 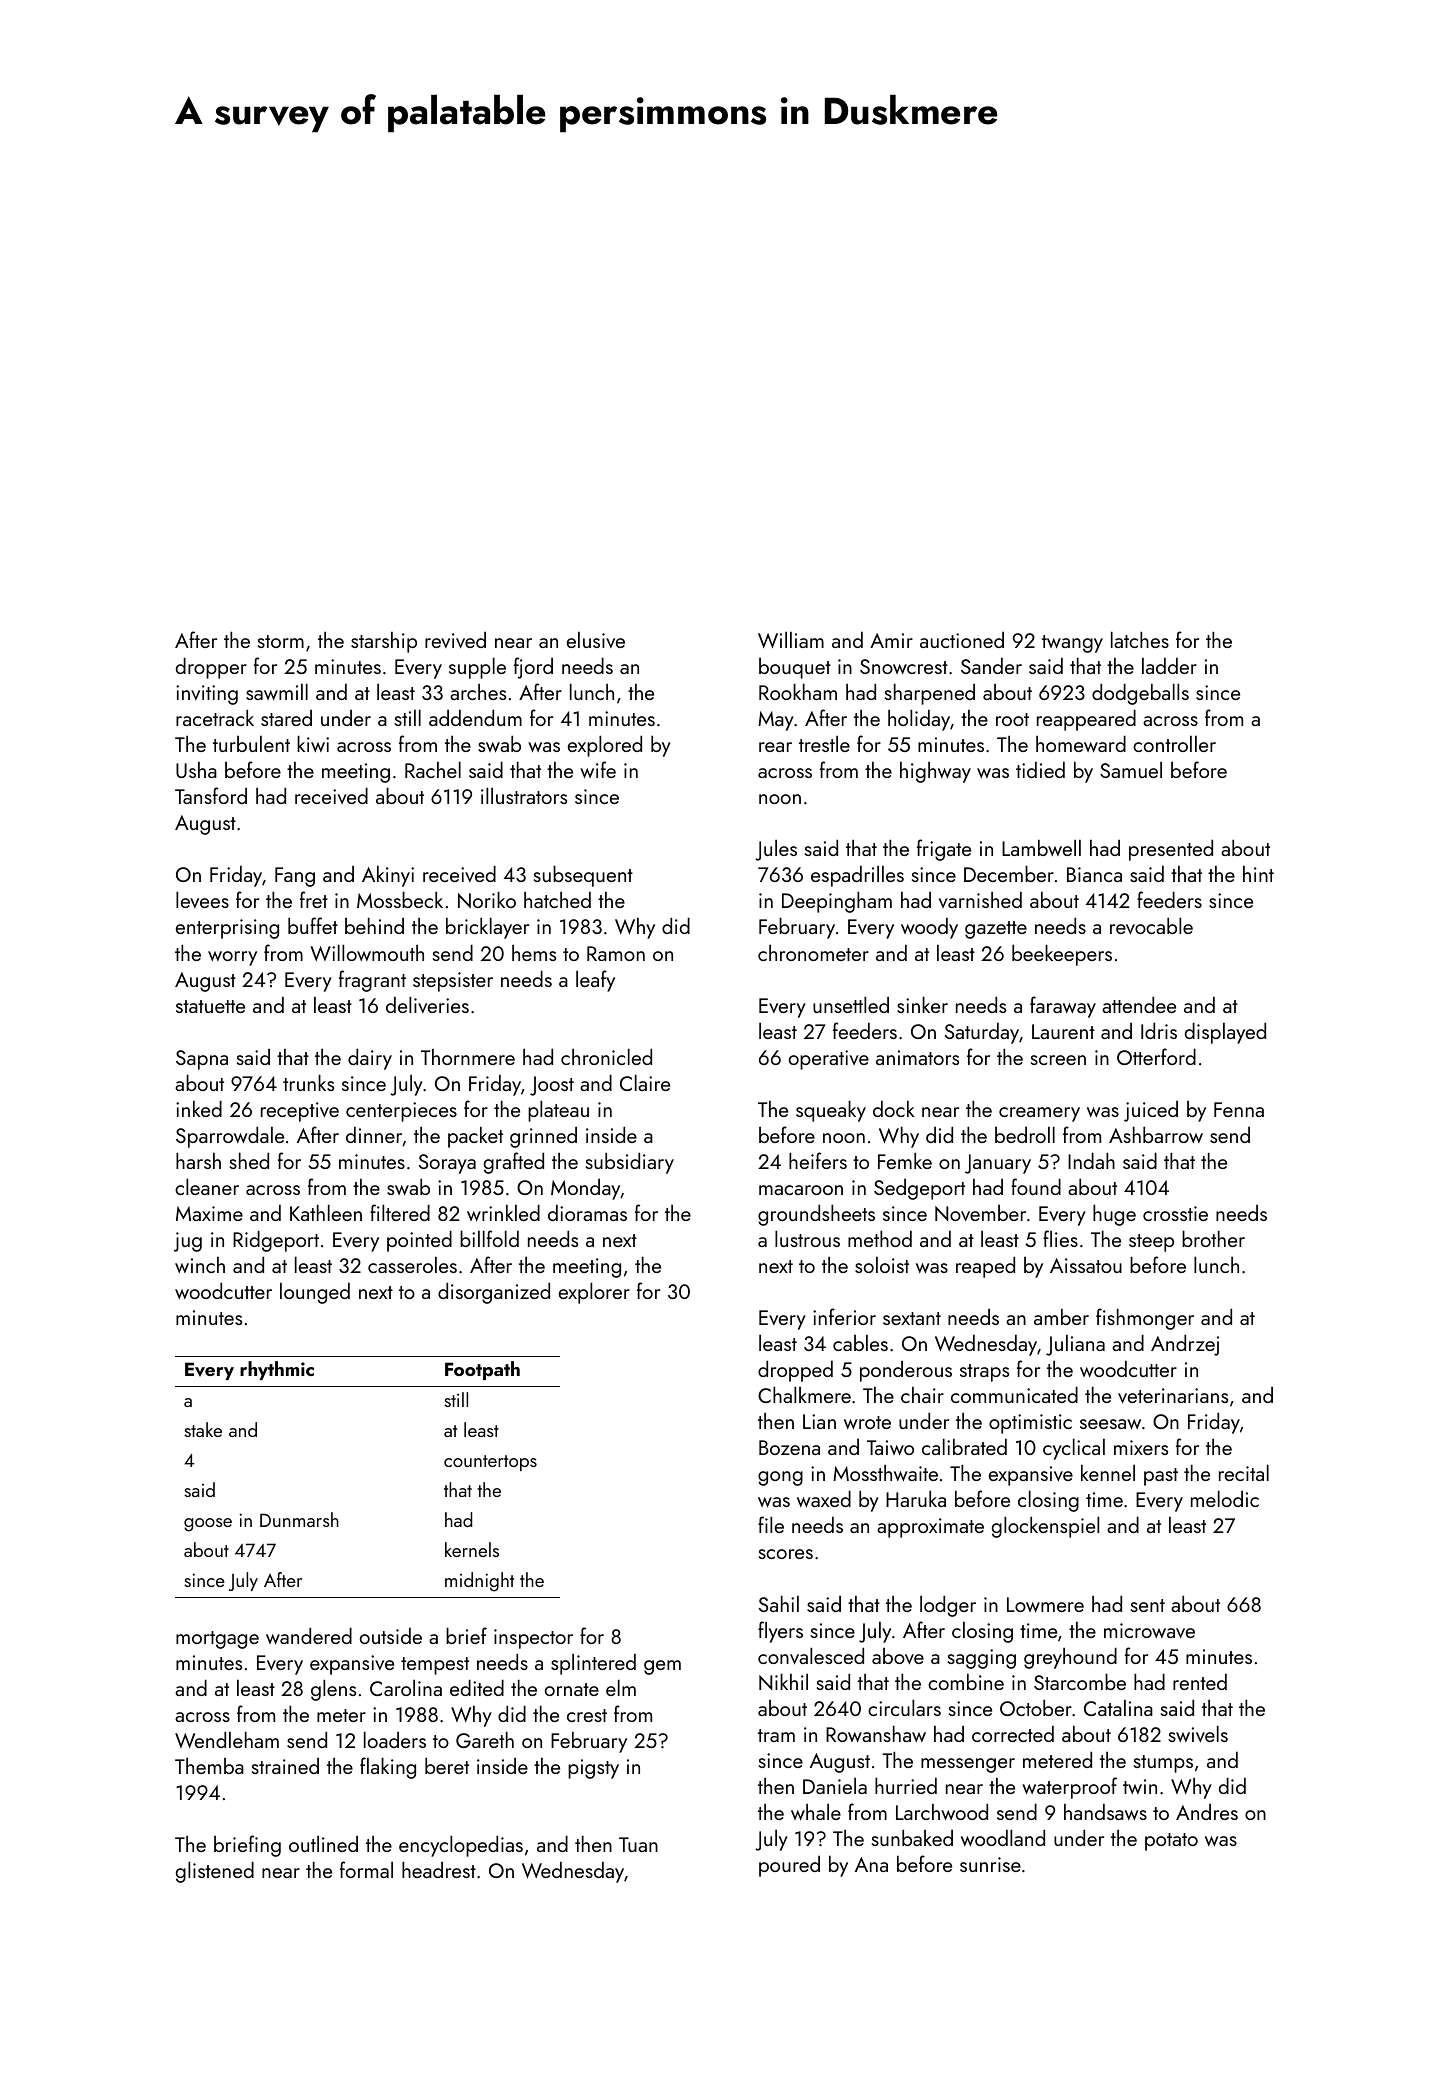 I want to click on lustrous, so click(x=807, y=1238).
